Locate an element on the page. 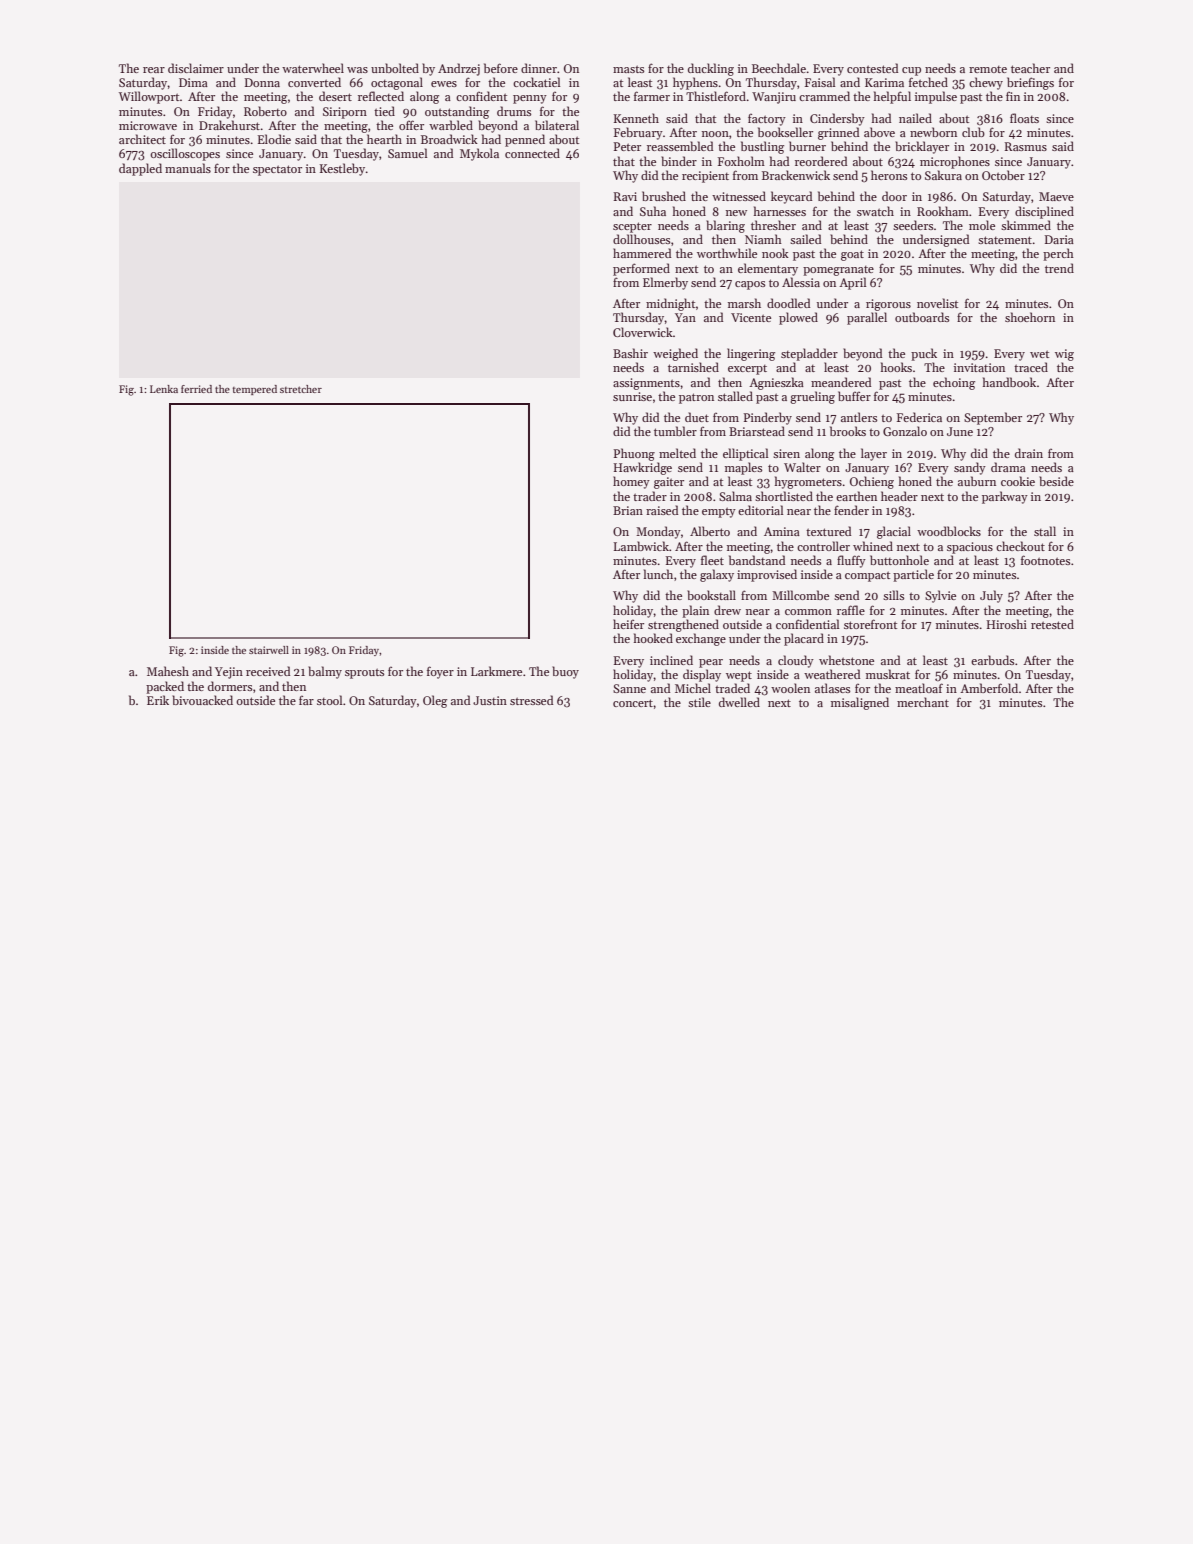 Image resolution: width=1193 pixels, height=1544 pixels. ferried is located at coordinates (196, 389).
